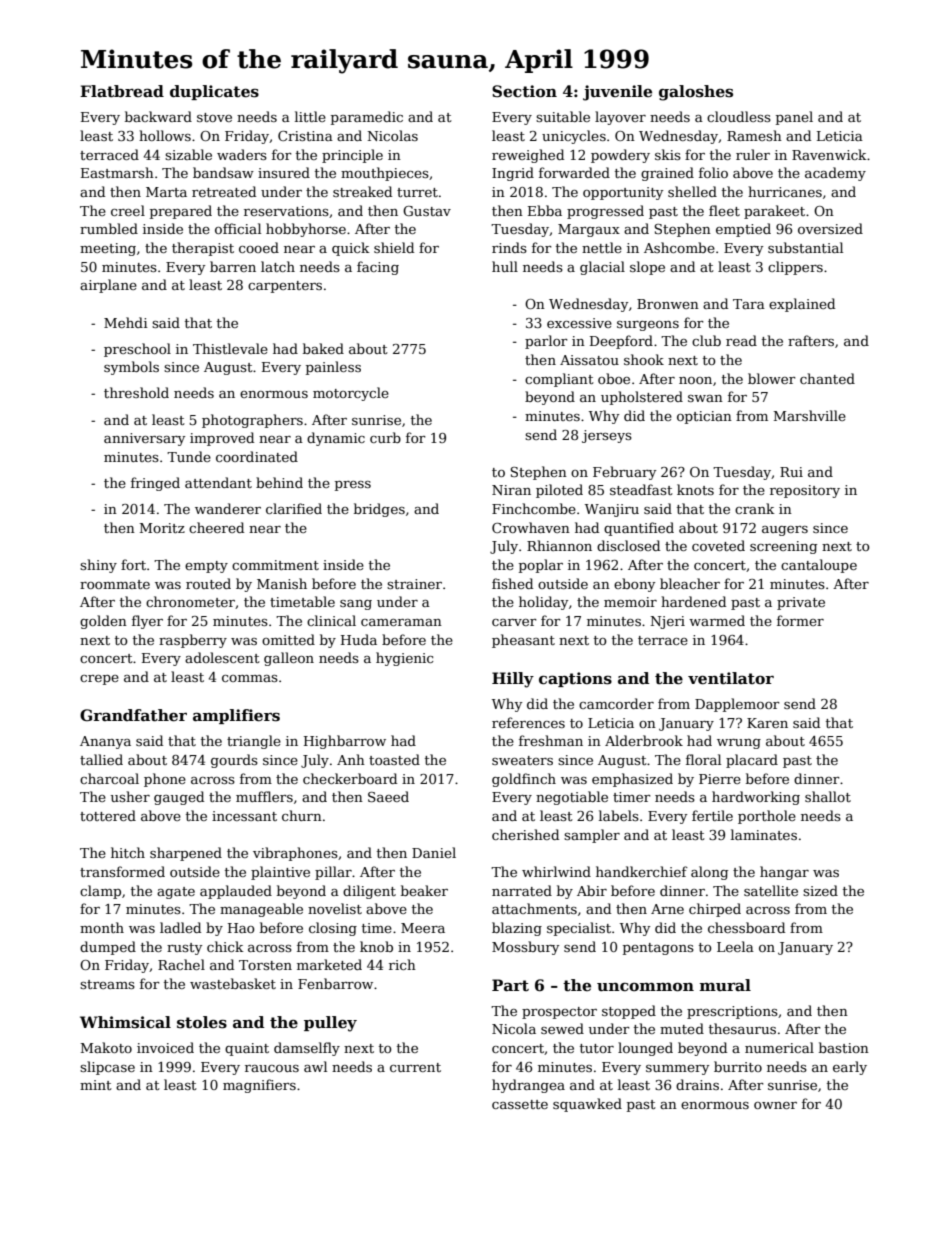 The image size is (952, 1233). I want to click on Meera, so click(423, 928).
